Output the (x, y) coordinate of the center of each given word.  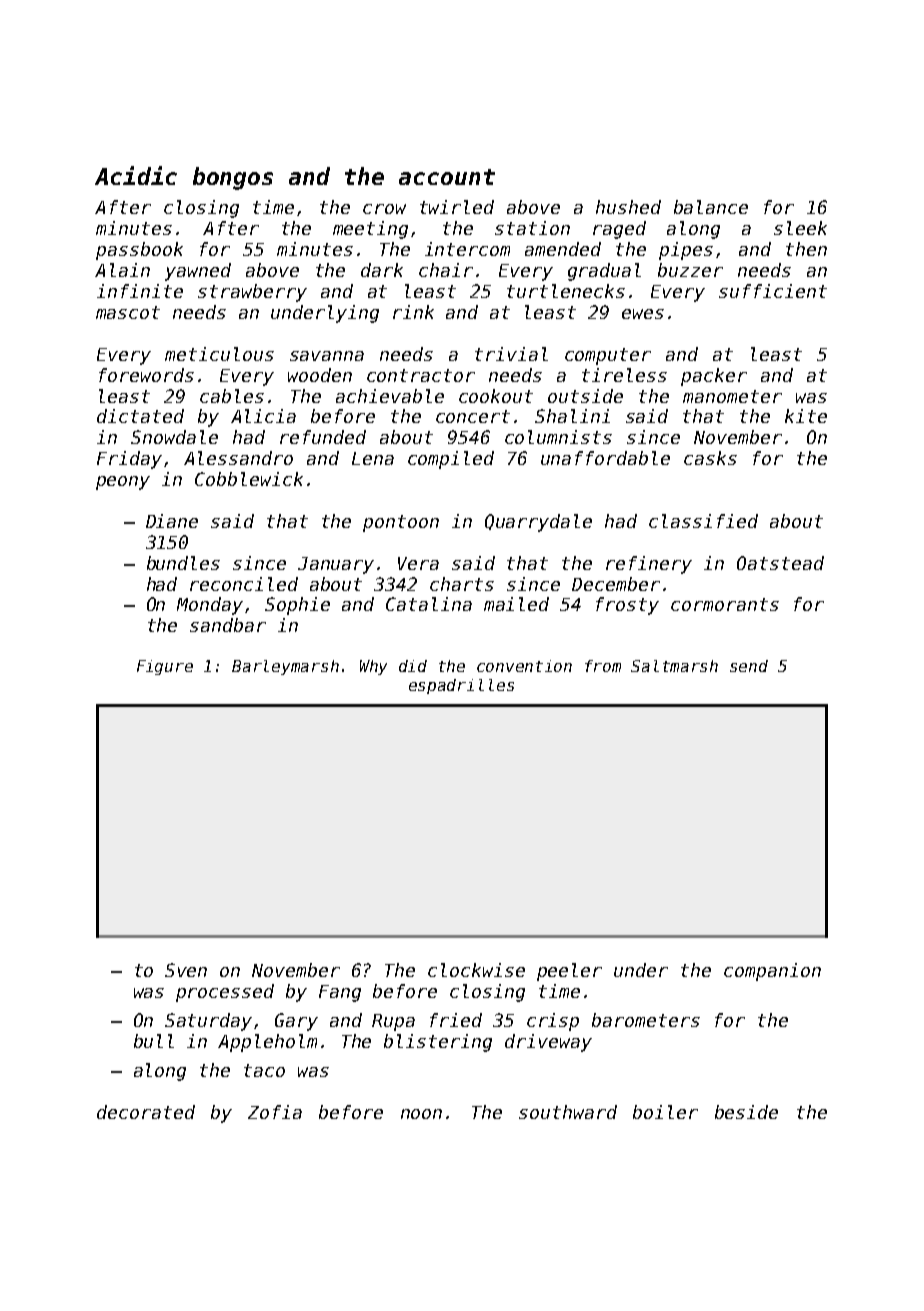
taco (264, 1070)
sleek (800, 228)
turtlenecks (566, 291)
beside (746, 1112)
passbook (139, 251)
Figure (165, 667)
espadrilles (461, 686)
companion (772, 972)
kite (806, 416)
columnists (558, 437)
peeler (569, 972)
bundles (183, 563)
